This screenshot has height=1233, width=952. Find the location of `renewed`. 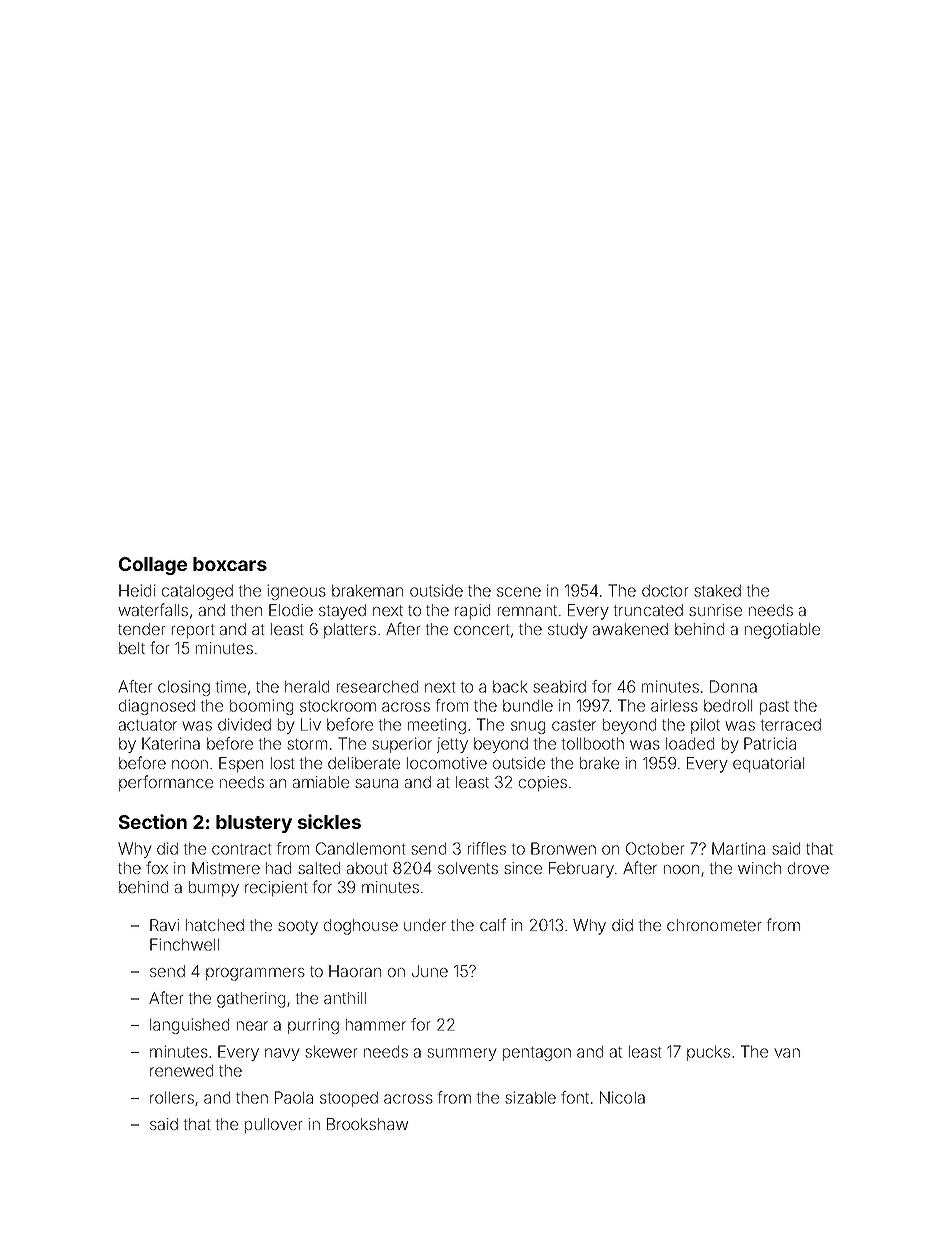

renewed is located at coordinates (181, 1071).
